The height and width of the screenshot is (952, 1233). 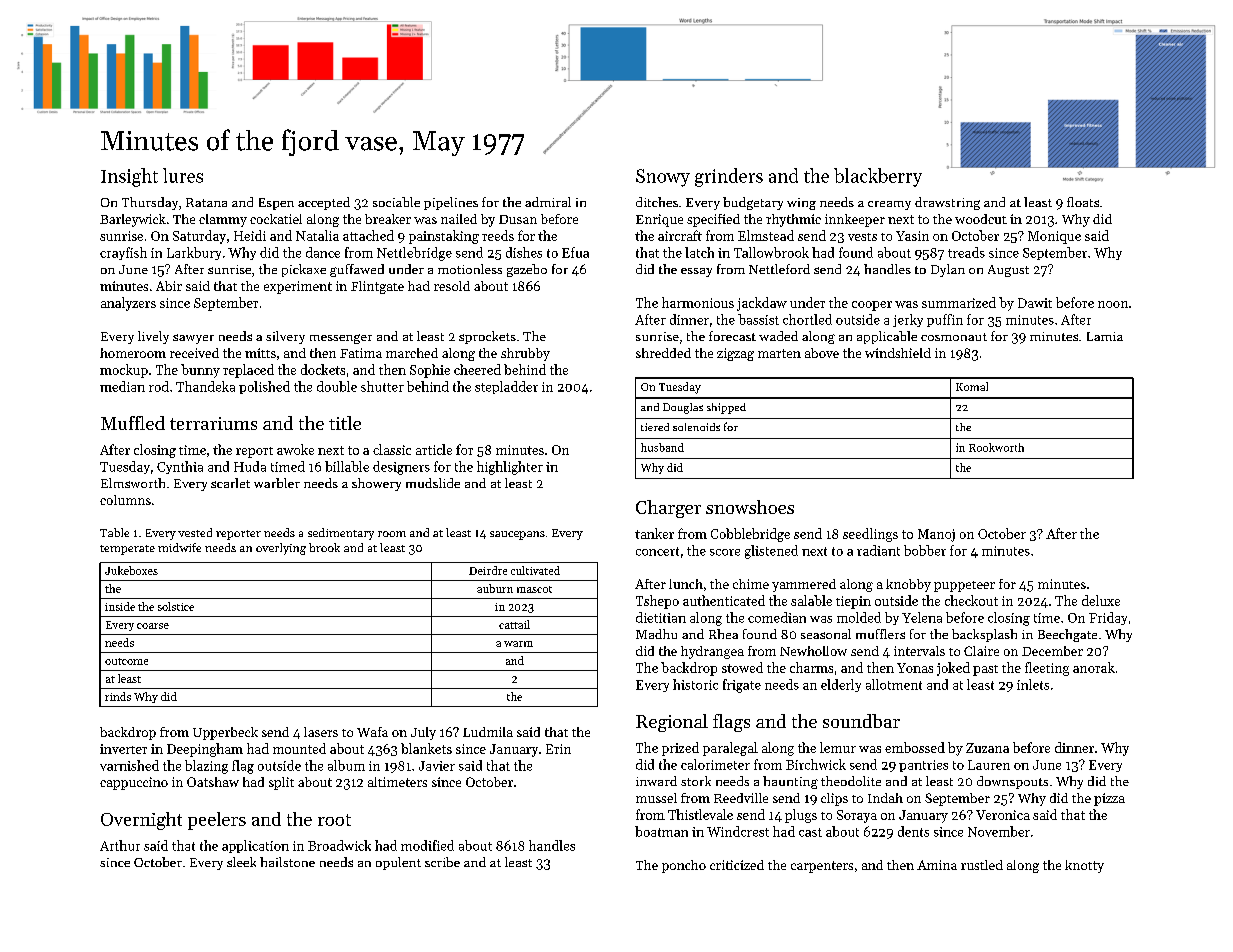 I want to click on Snowy, so click(x=663, y=178).
